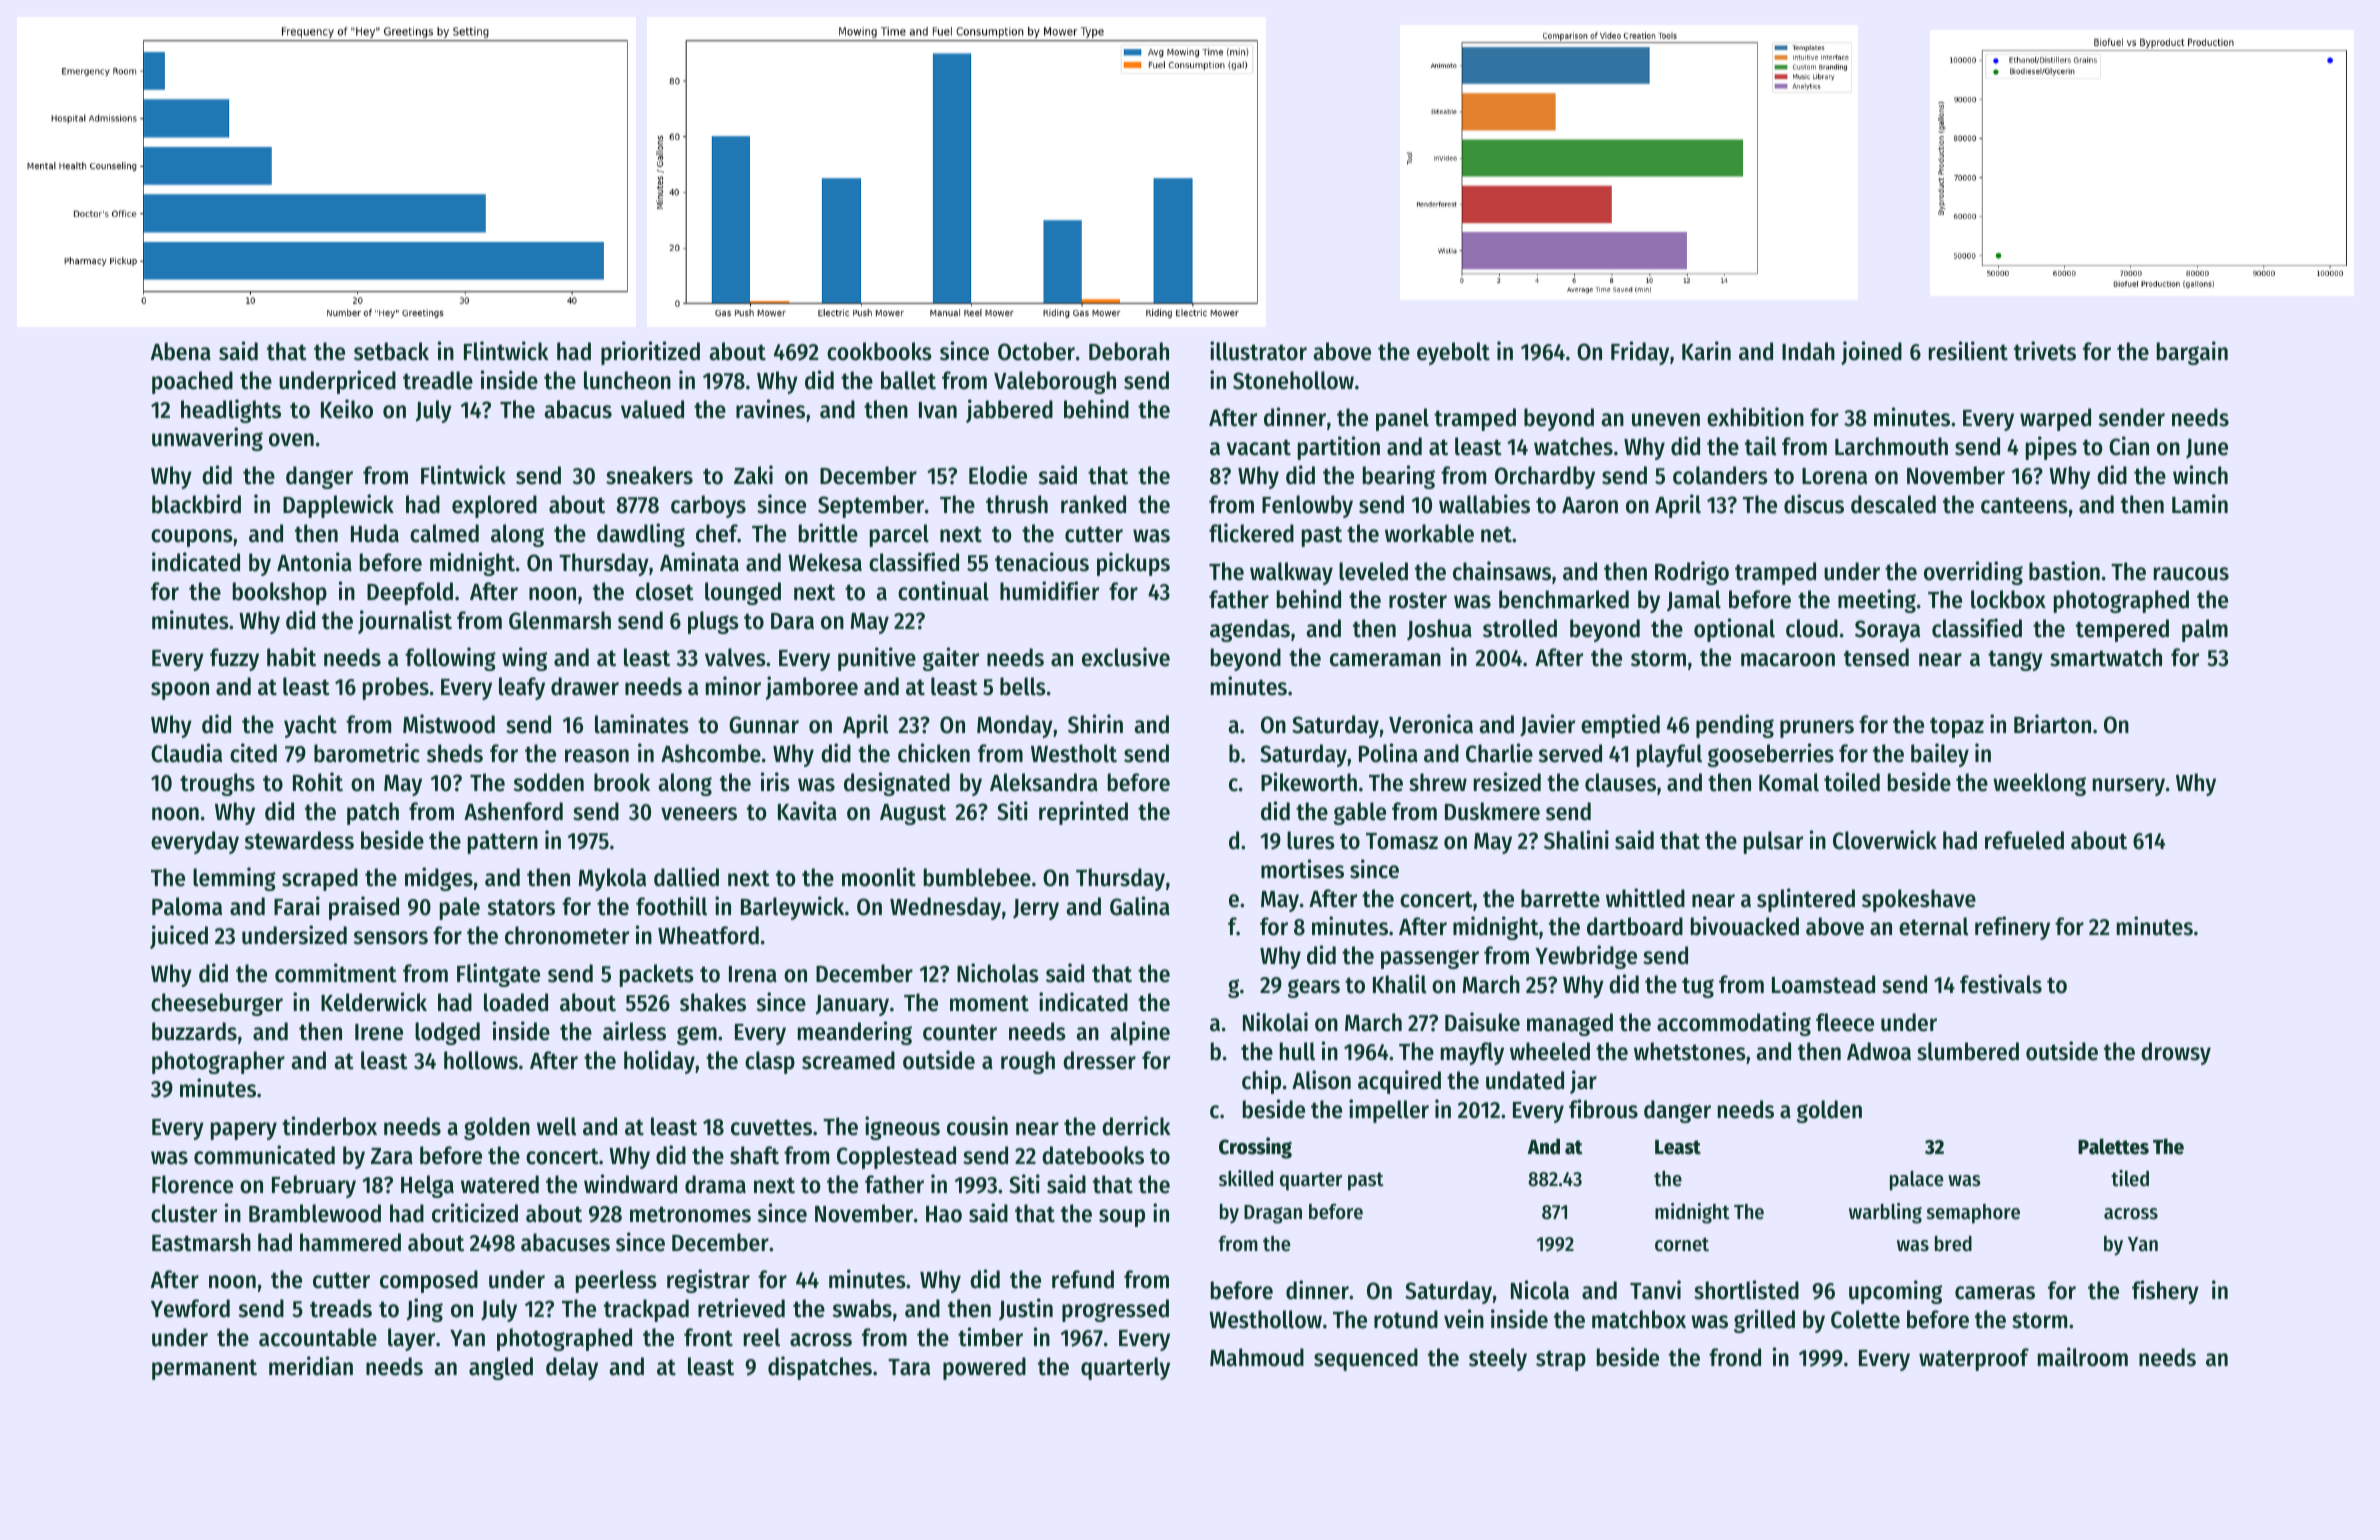 This document has height=1540, width=2380. Describe the element at coordinates (951, 659) in the document. I see `gaiter` at that location.
